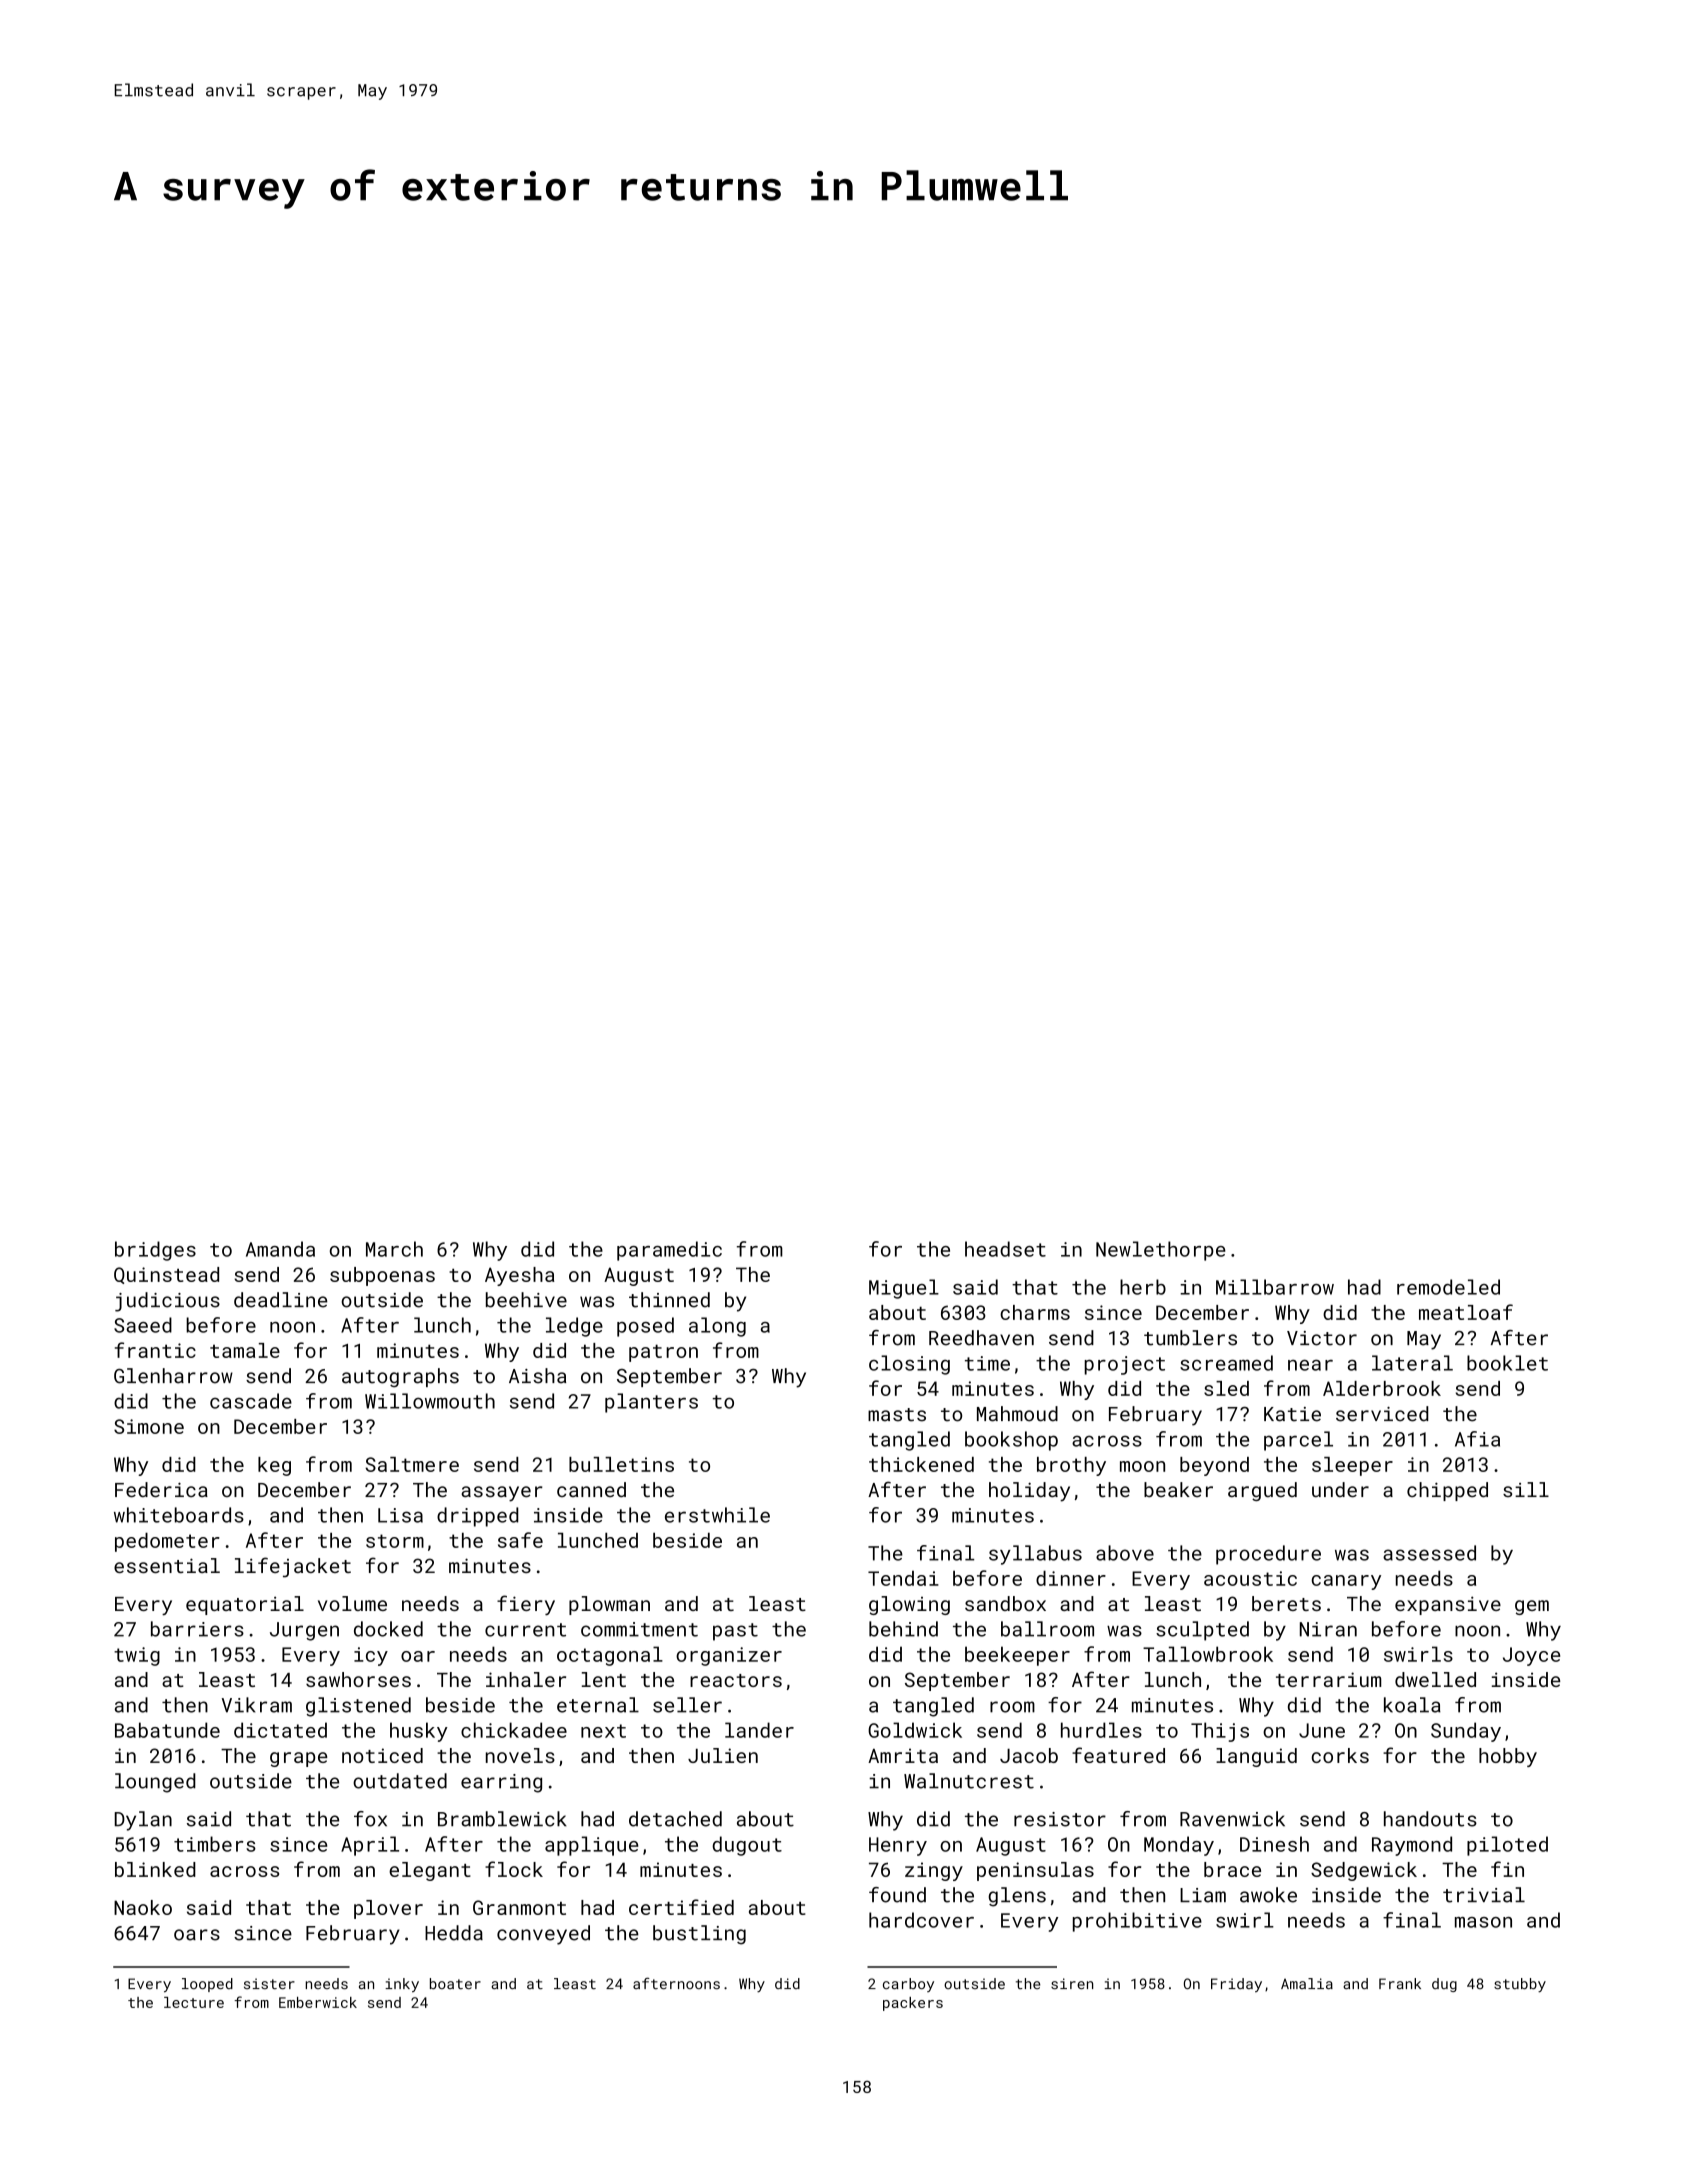  I want to click on Glenharrow, so click(173, 1376).
